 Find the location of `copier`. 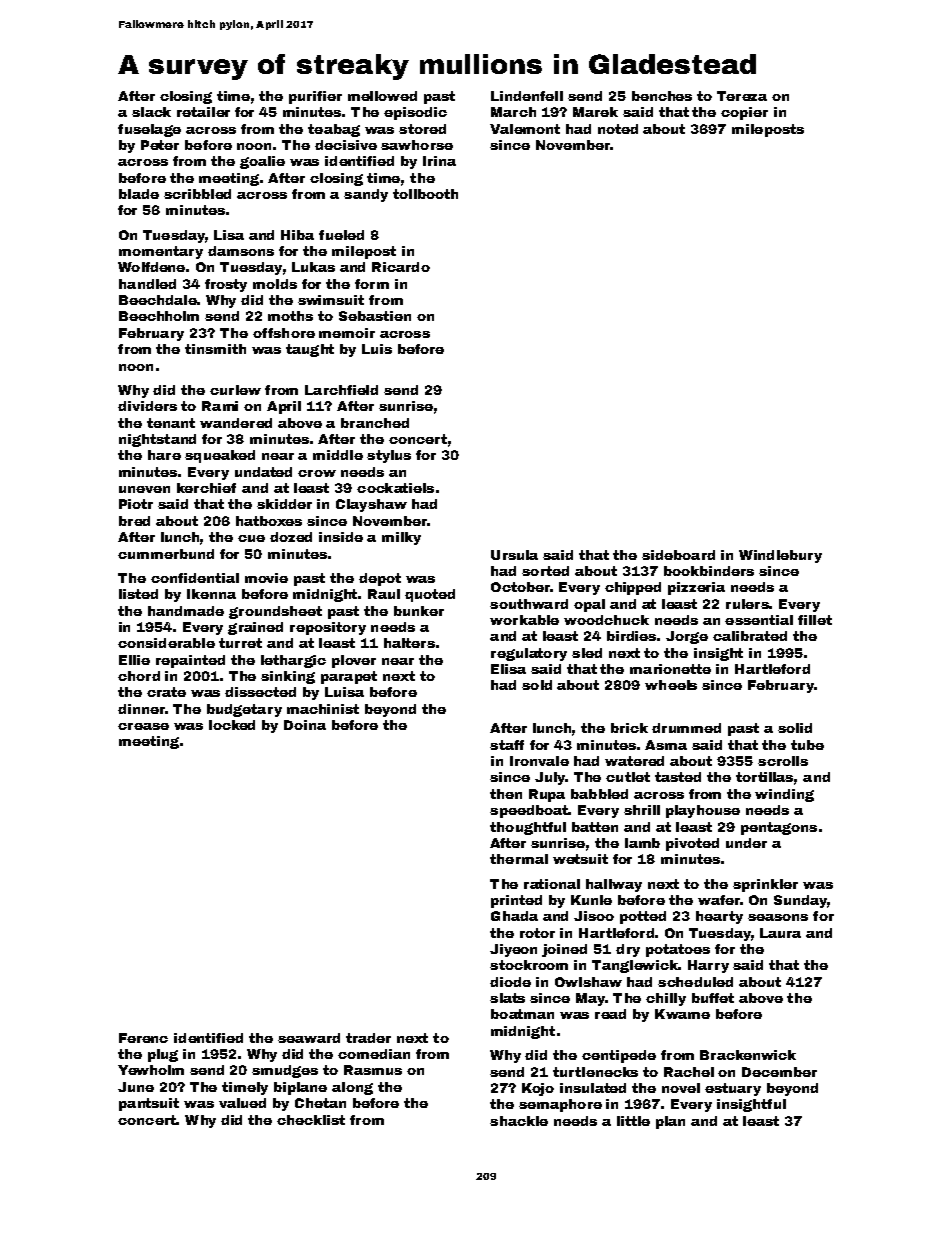

copier is located at coordinates (744, 113).
